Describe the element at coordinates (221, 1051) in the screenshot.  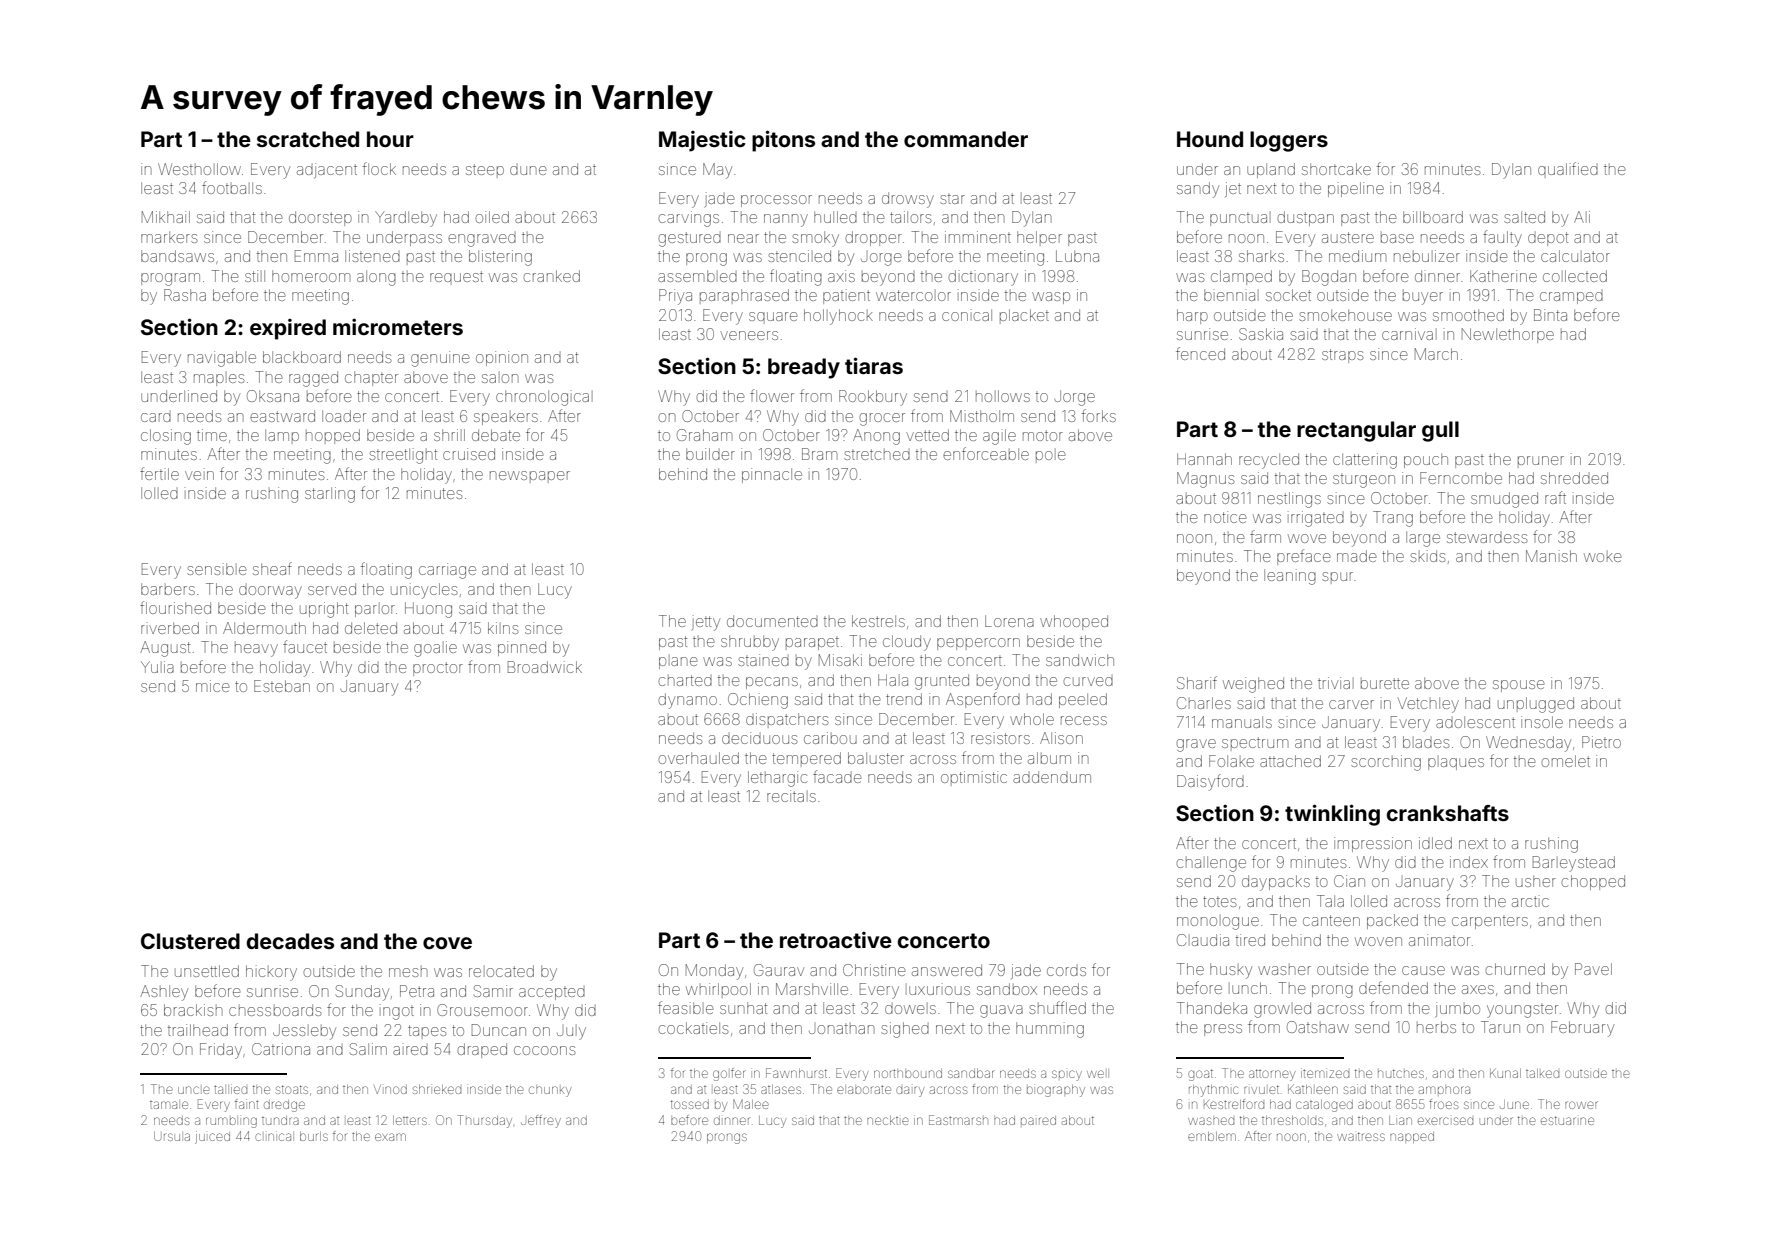
I see `Friday` at that location.
